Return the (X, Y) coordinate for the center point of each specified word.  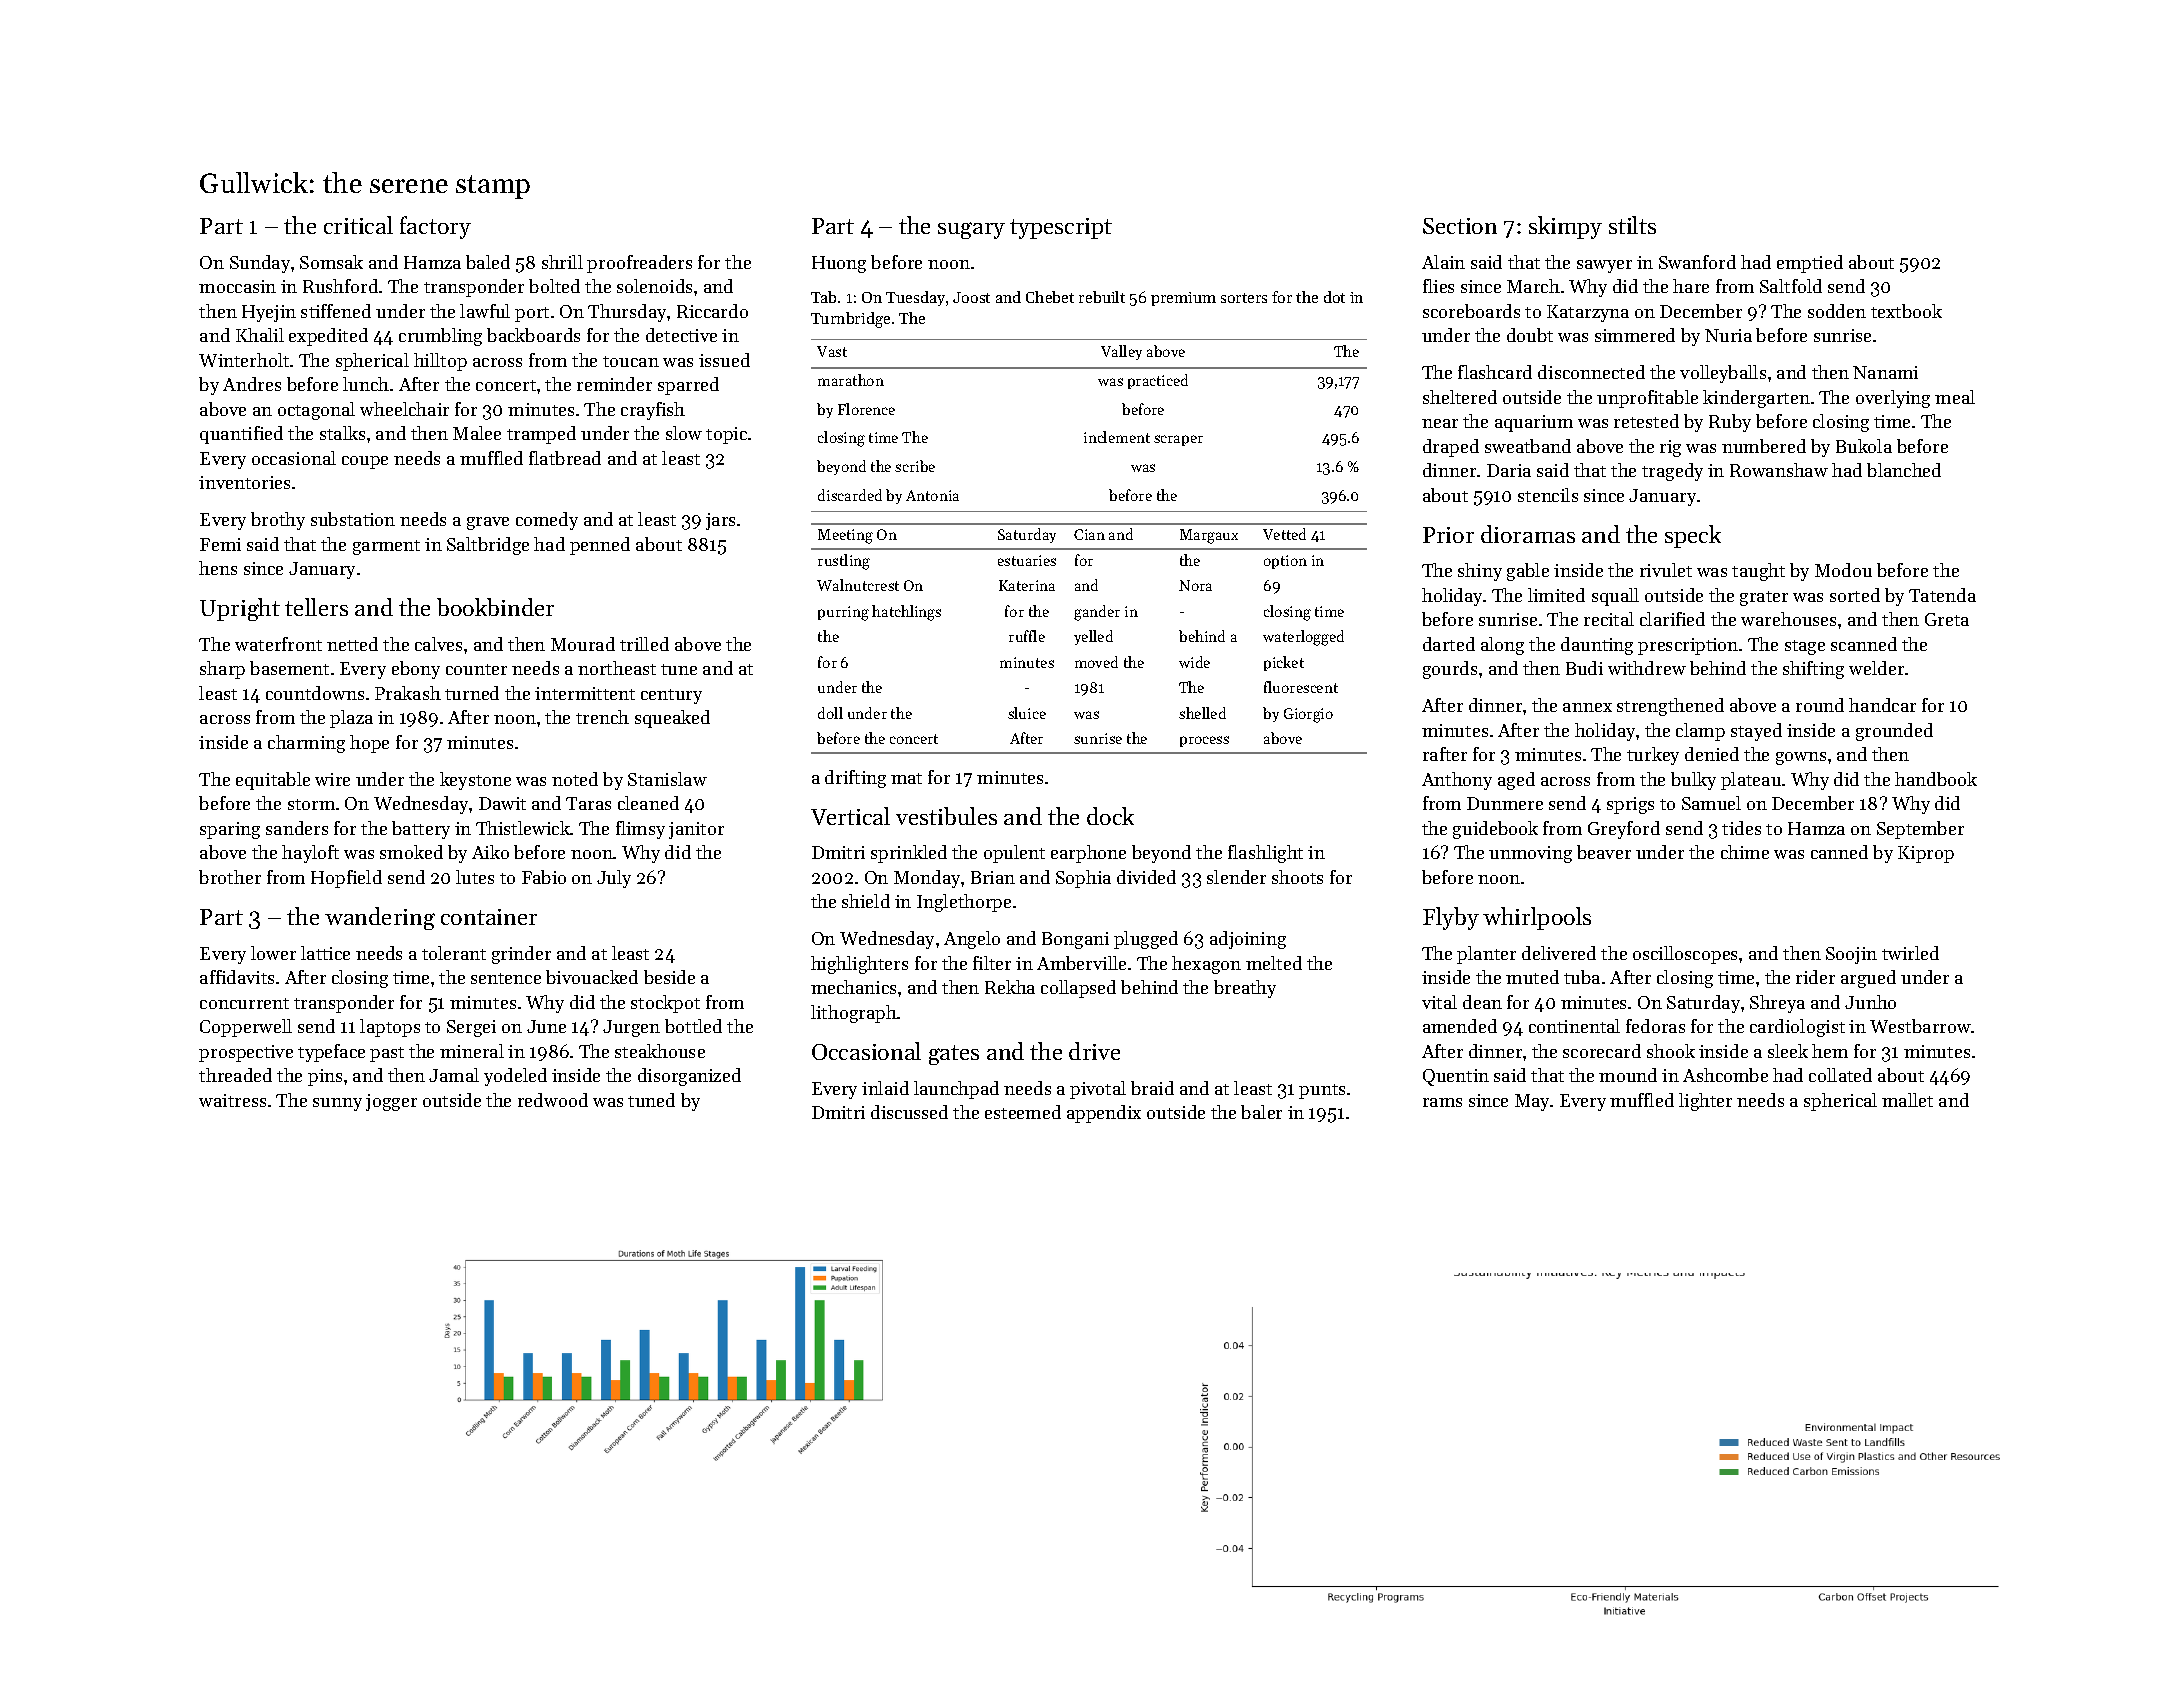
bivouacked (592, 977)
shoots (1297, 877)
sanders (297, 828)
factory (435, 227)
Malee (477, 433)
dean (1482, 1002)
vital (1439, 1002)
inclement (1117, 437)
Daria (1509, 470)
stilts (1632, 225)
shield (866, 901)
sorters (1244, 298)
